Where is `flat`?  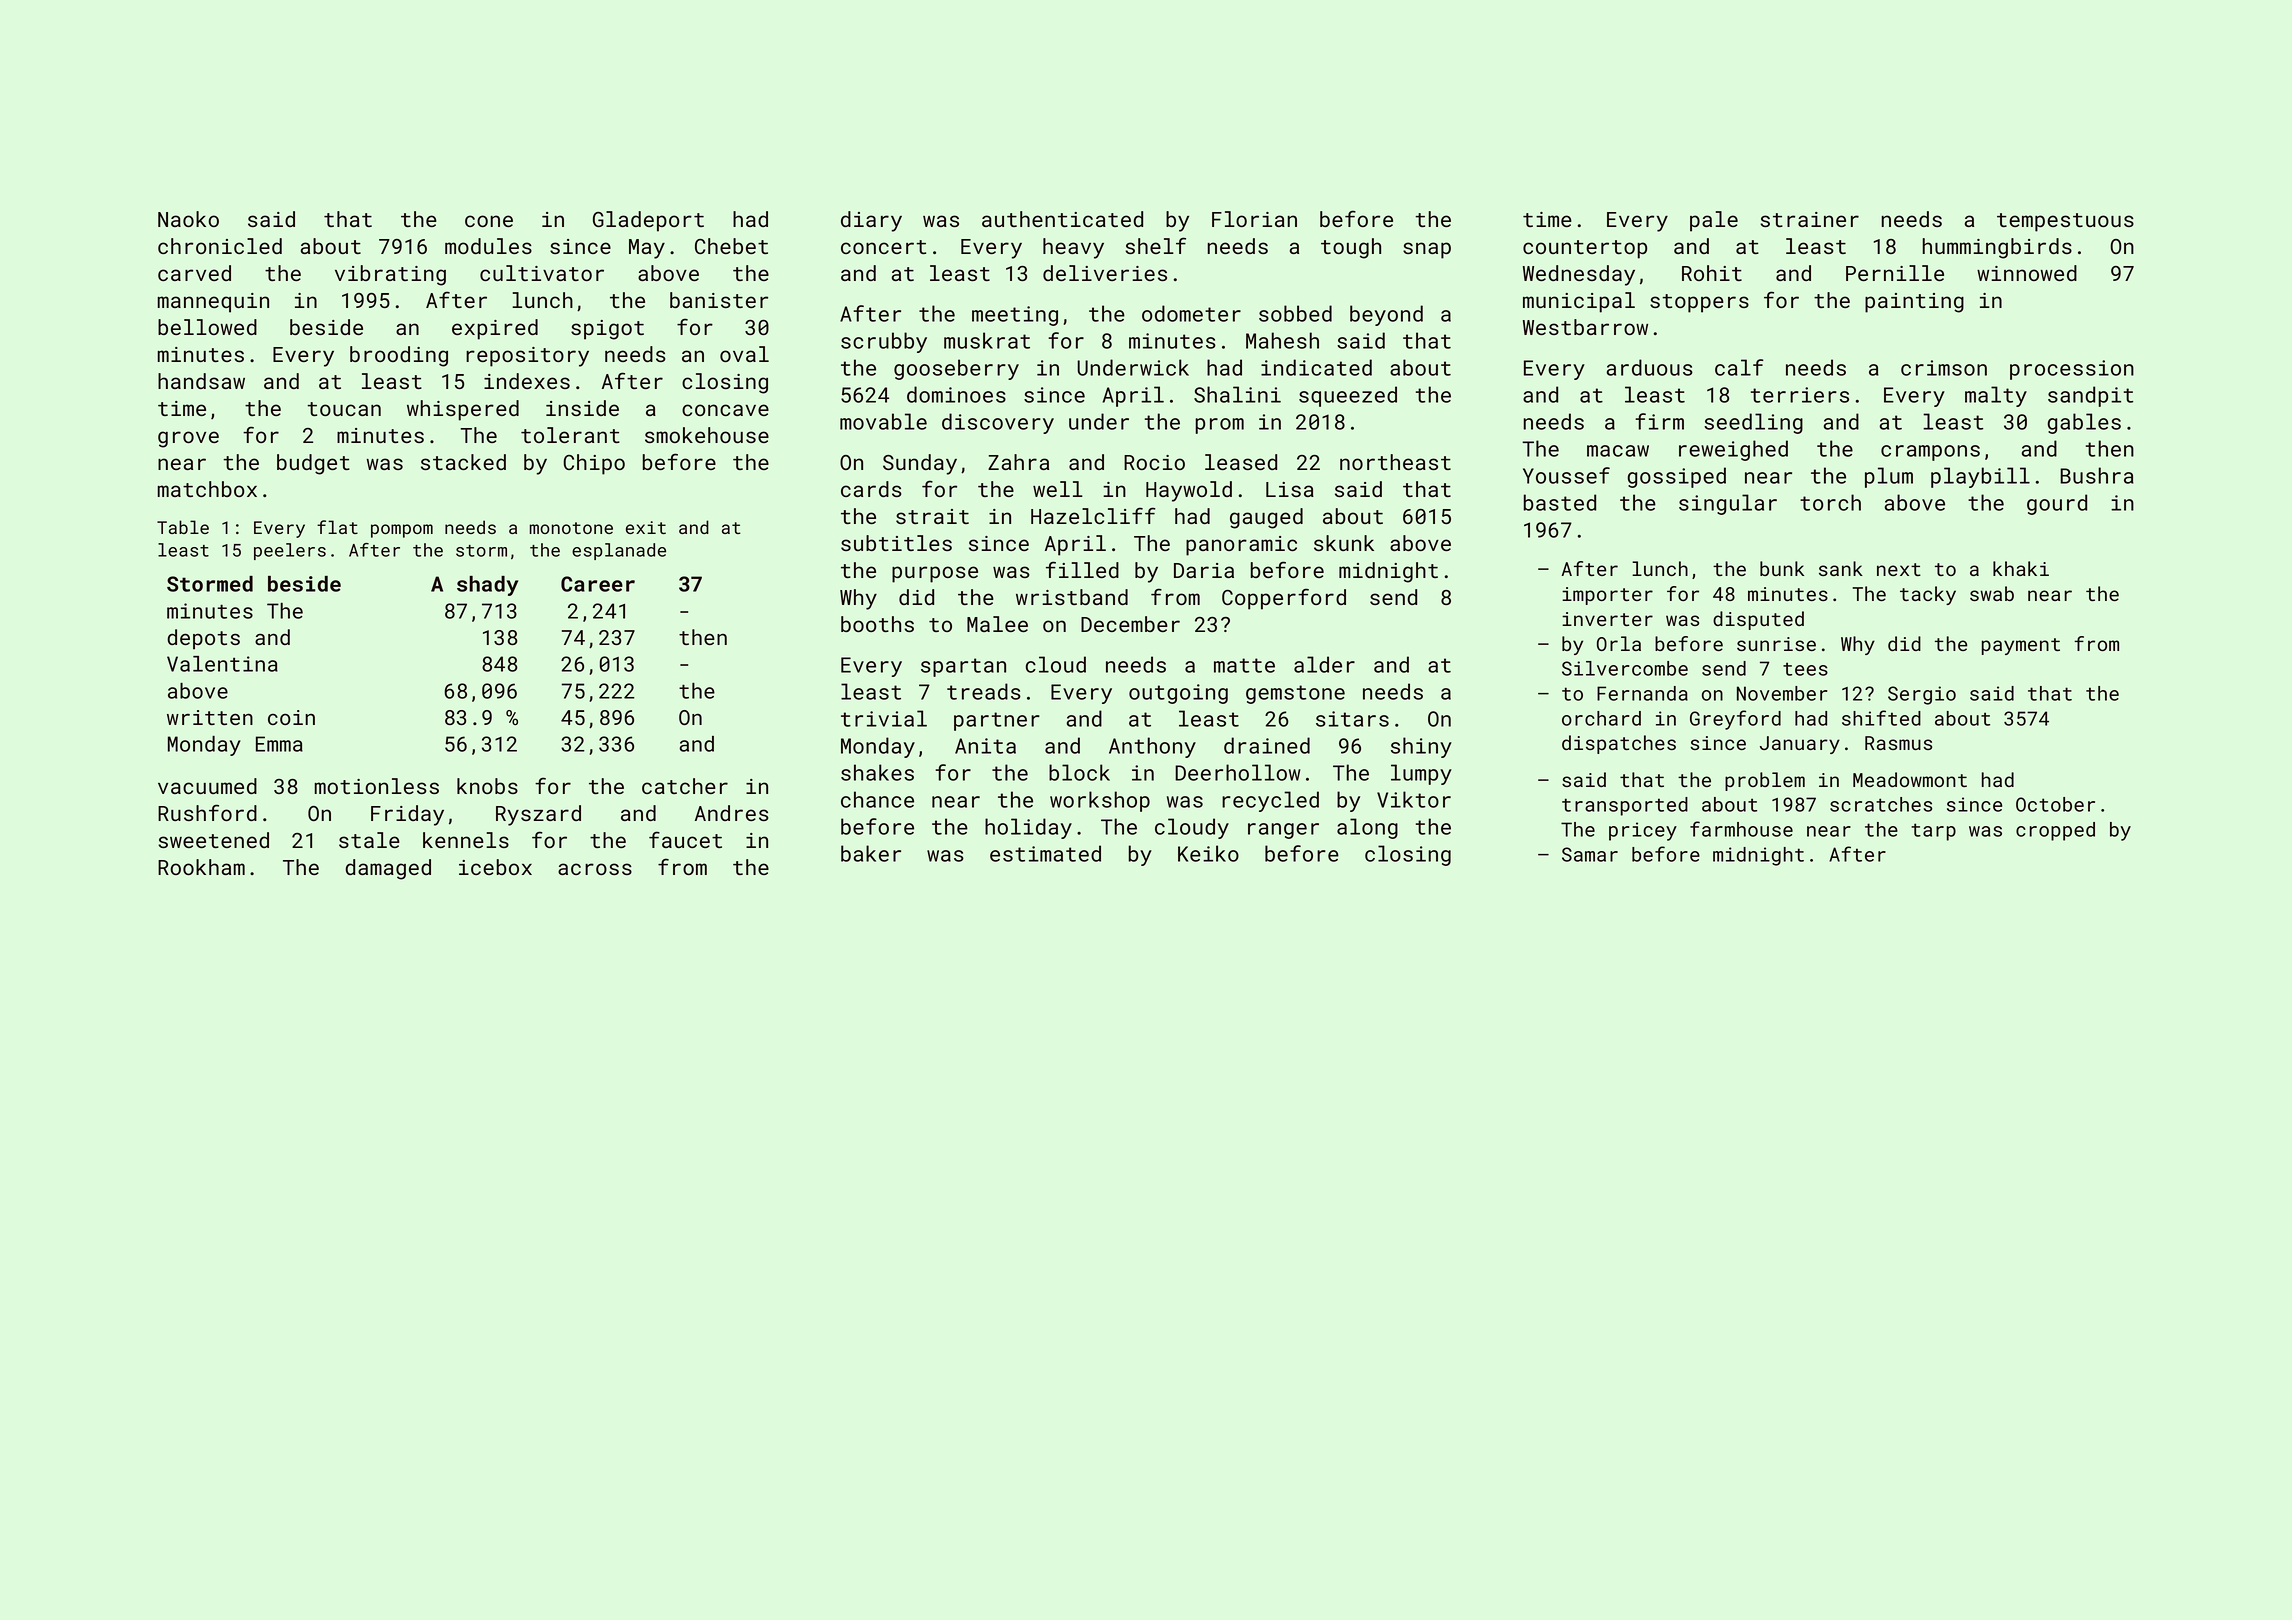 flat is located at coordinates (337, 527).
